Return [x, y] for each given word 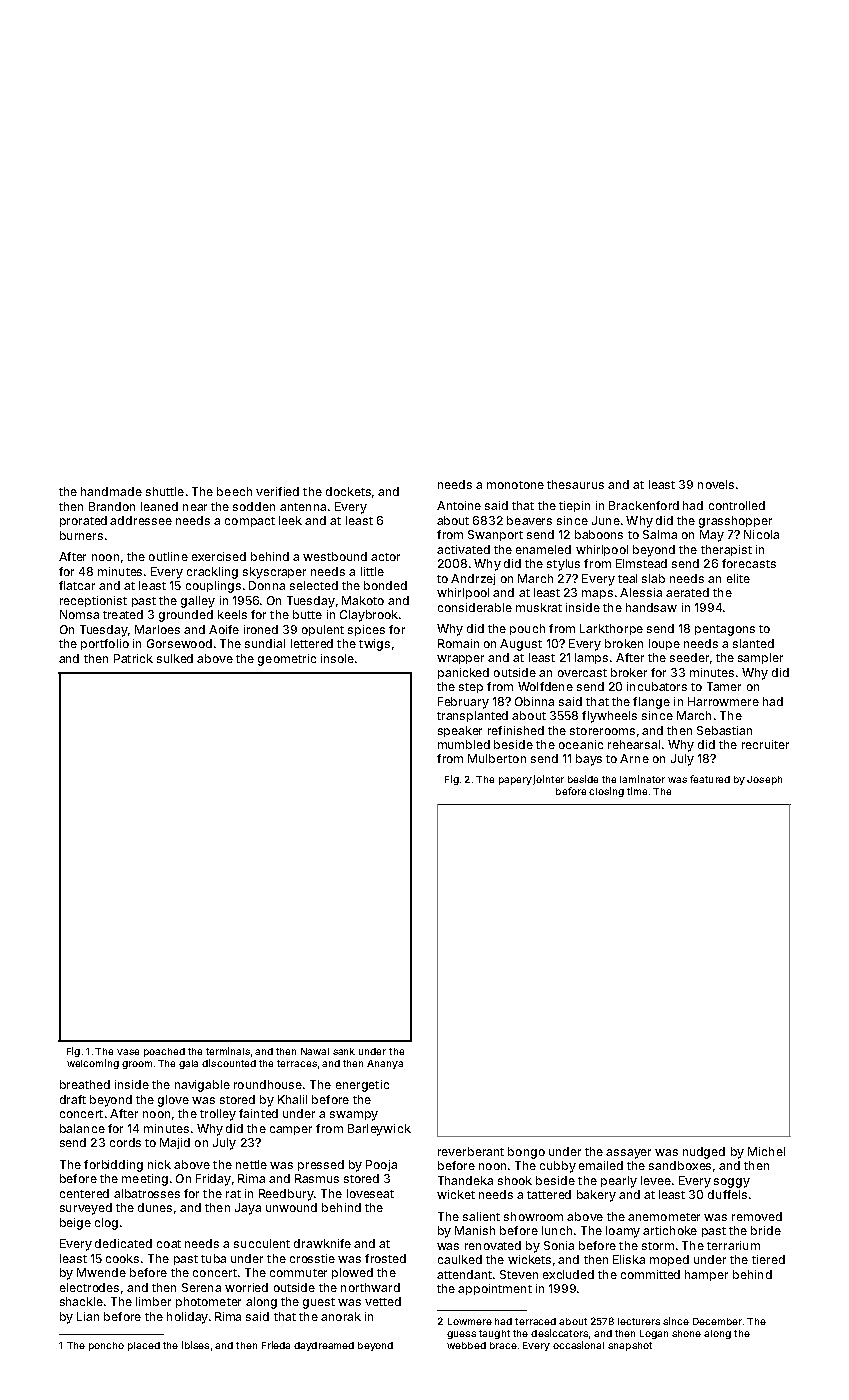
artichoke [670, 1230]
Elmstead [641, 563]
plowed [352, 1273]
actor [385, 557]
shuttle [165, 491]
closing [606, 792]
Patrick [133, 658]
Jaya [248, 1209]
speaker [460, 731]
